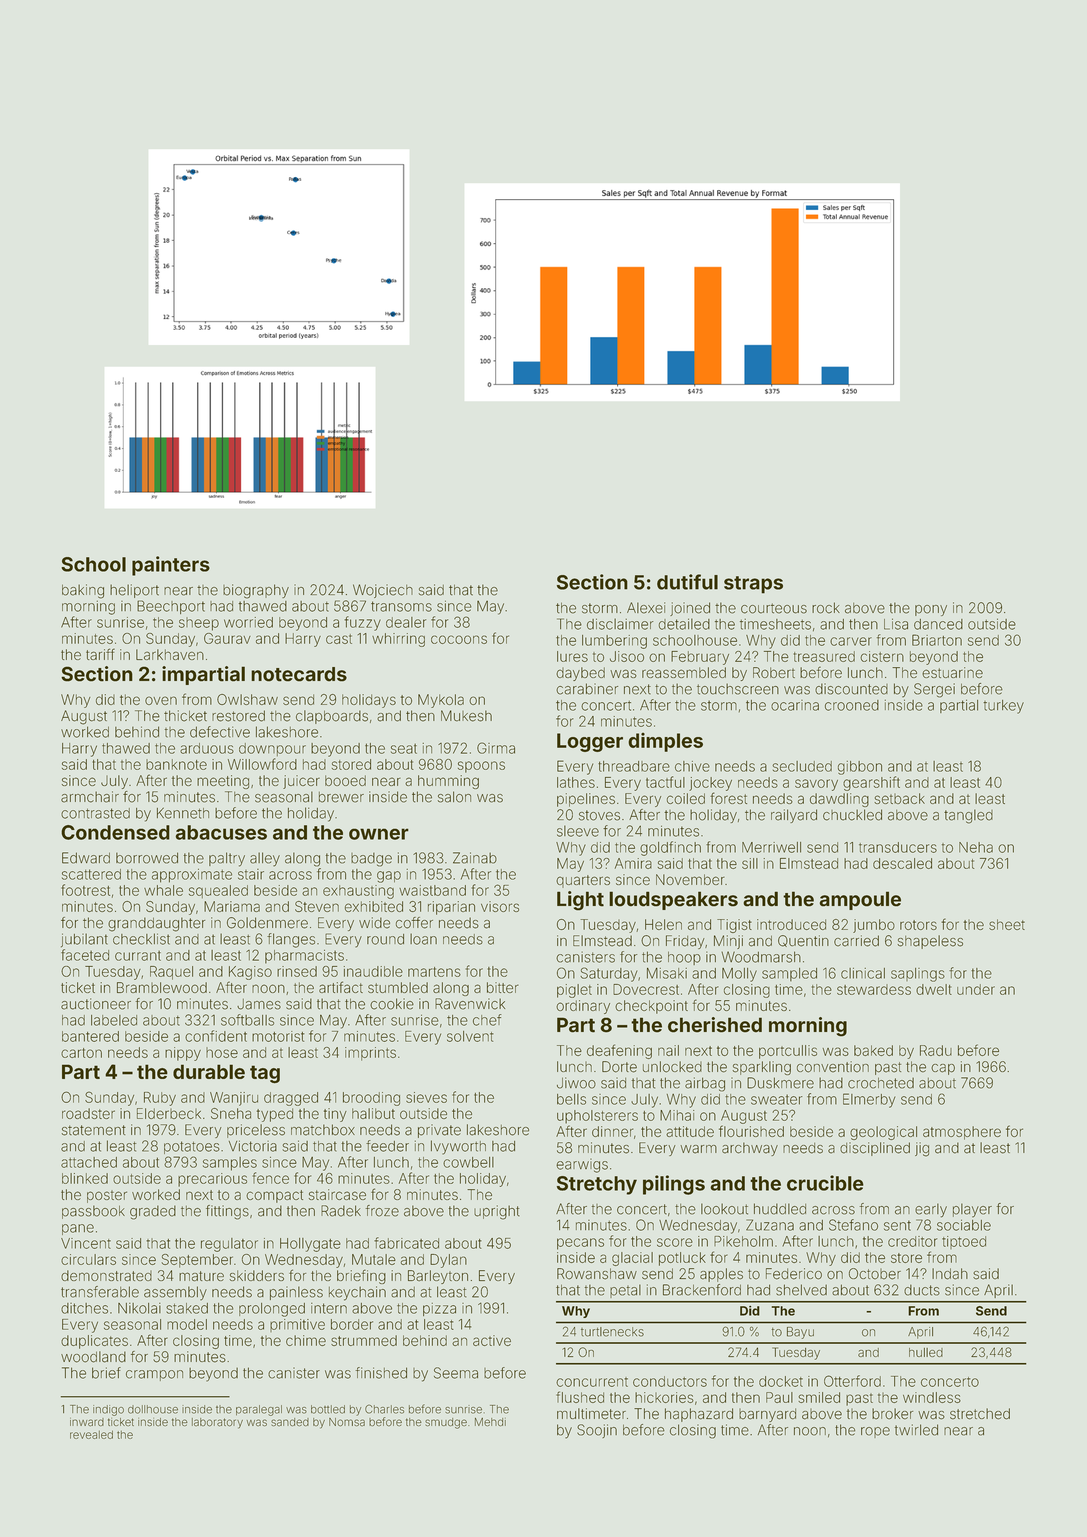 This page has width=1087, height=1537. Describe the element at coordinates (83, 591) in the page. I see `baking` at that location.
